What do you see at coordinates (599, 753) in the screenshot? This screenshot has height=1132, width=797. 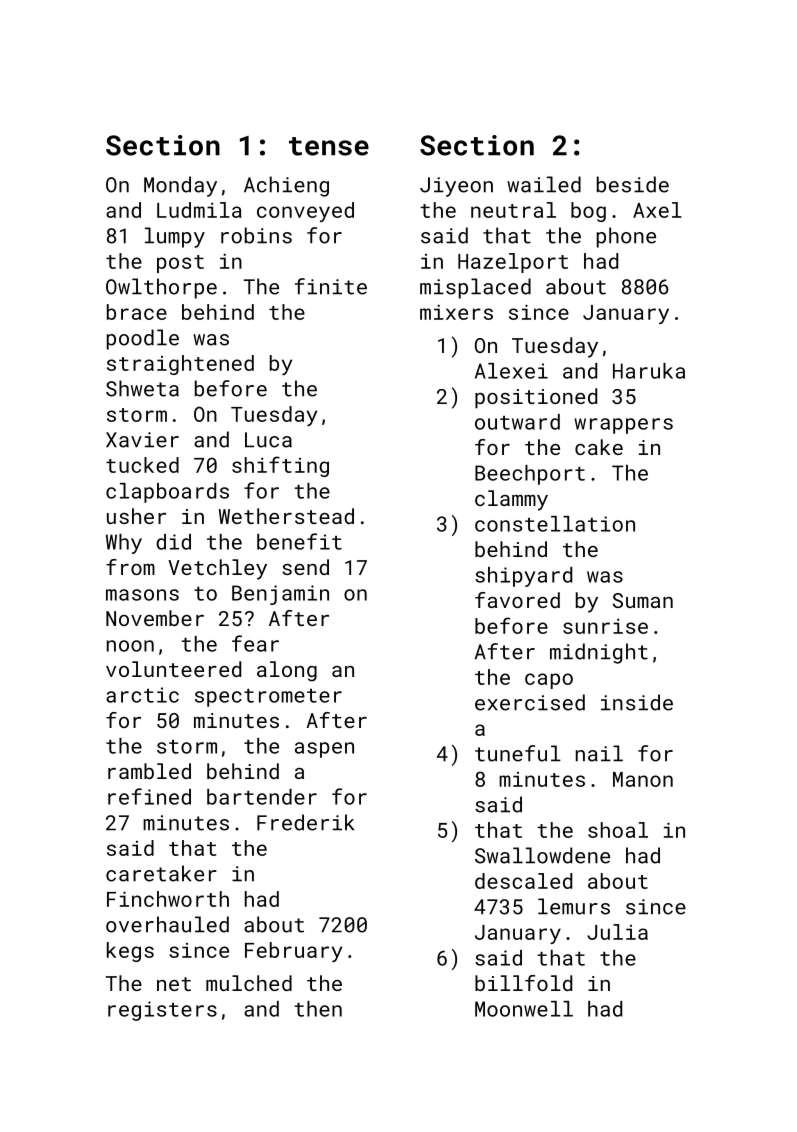 I see `nail` at bounding box center [599, 753].
